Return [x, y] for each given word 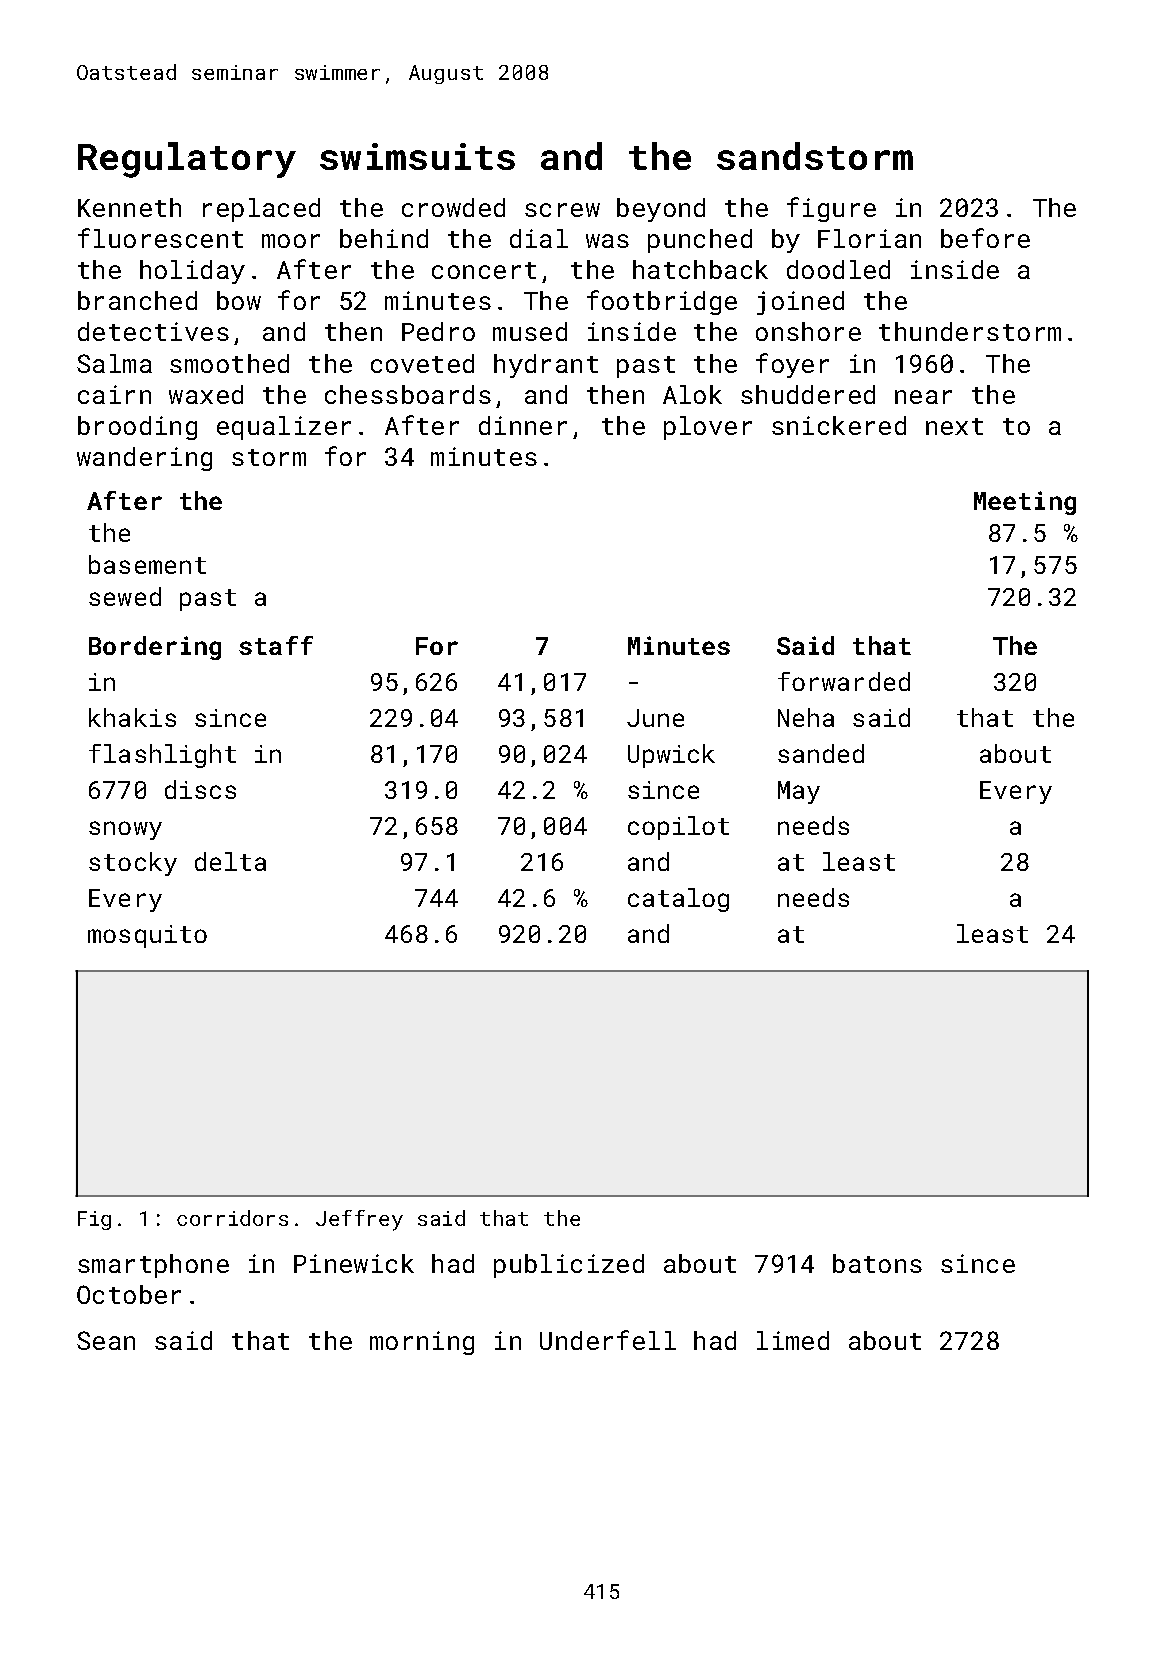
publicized [569, 1266]
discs [200, 789]
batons [877, 1263]
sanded [821, 753]
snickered [839, 425]
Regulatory [187, 160]
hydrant [546, 366]
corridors [232, 1218]
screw [562, 210]
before [985, 238]
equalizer [284, 428]
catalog [678, 900]
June [655, 718]
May [799, 792]
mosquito [147, 936]
